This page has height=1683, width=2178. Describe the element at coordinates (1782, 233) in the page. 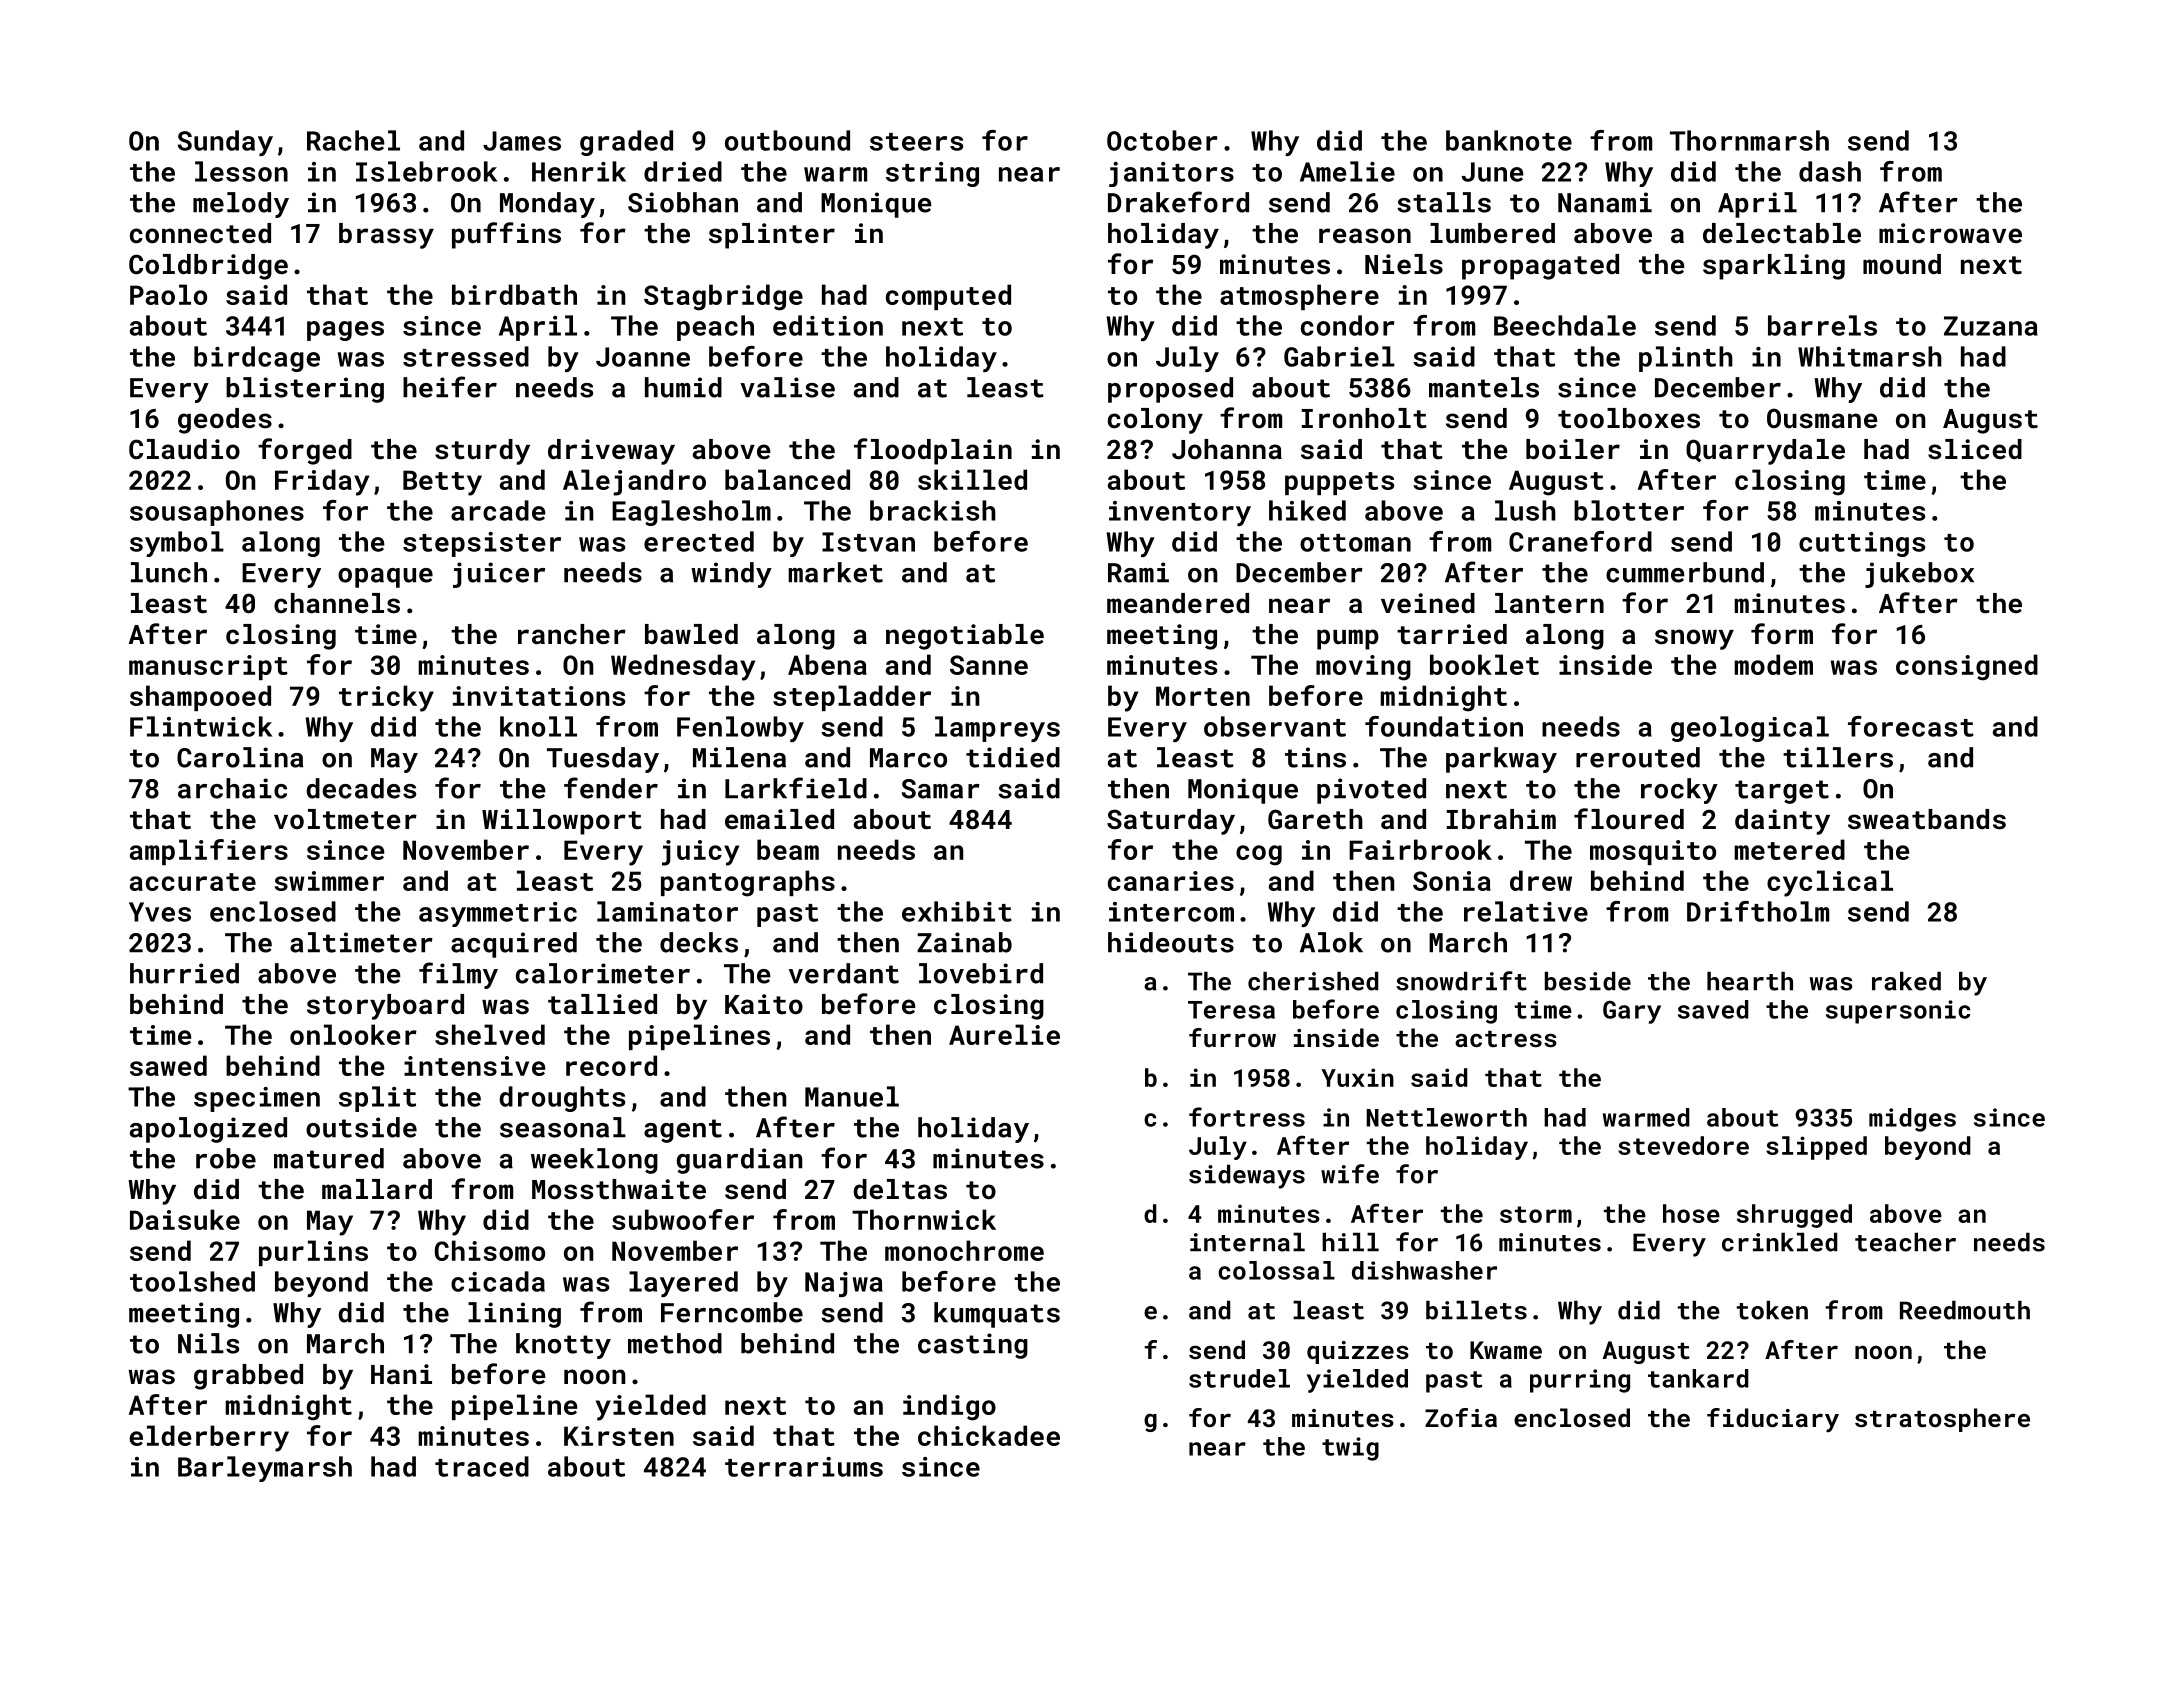

I see `delectable` at that location.
